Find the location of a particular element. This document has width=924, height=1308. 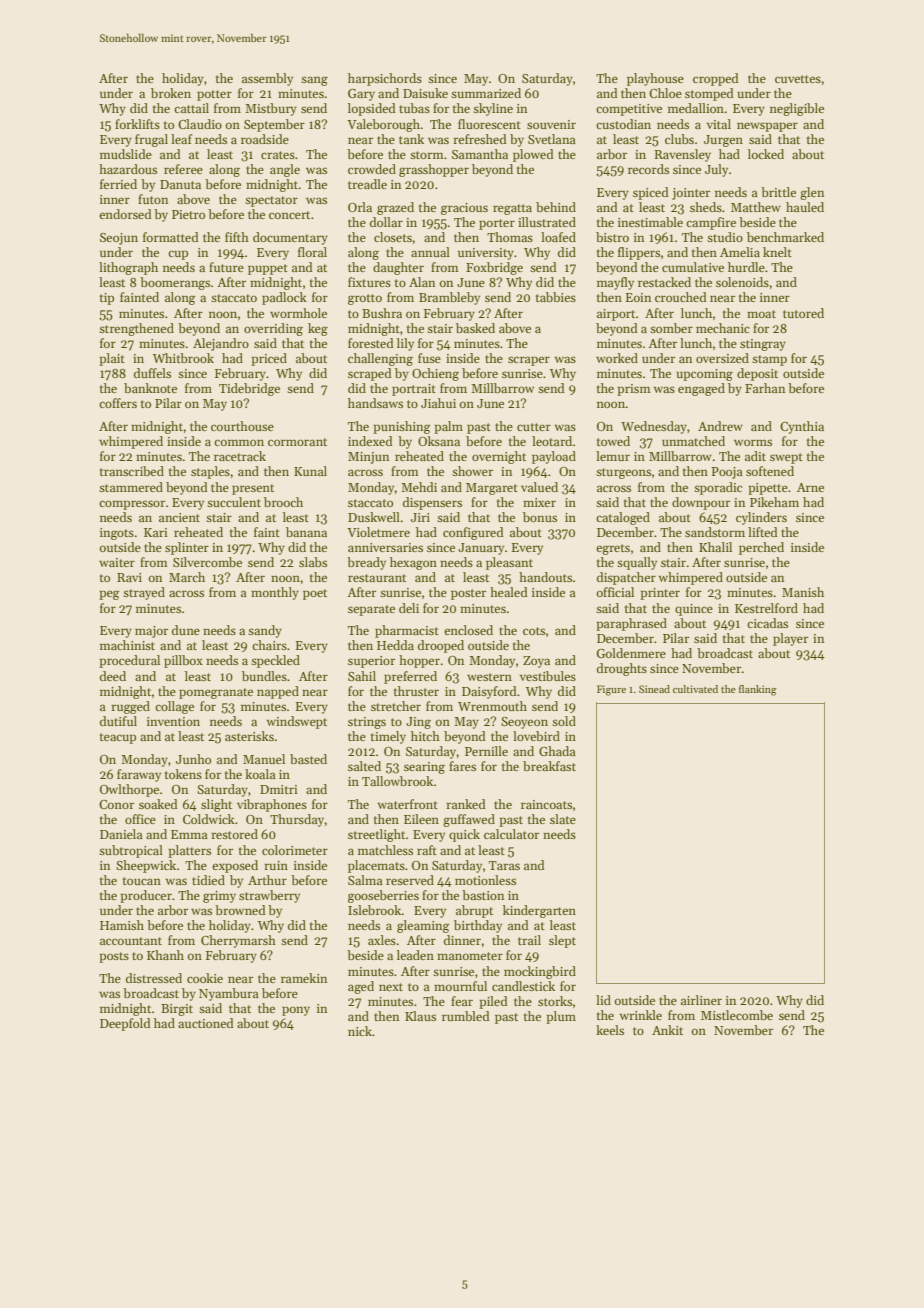

Minjun is located at coordinates (368, 458).
